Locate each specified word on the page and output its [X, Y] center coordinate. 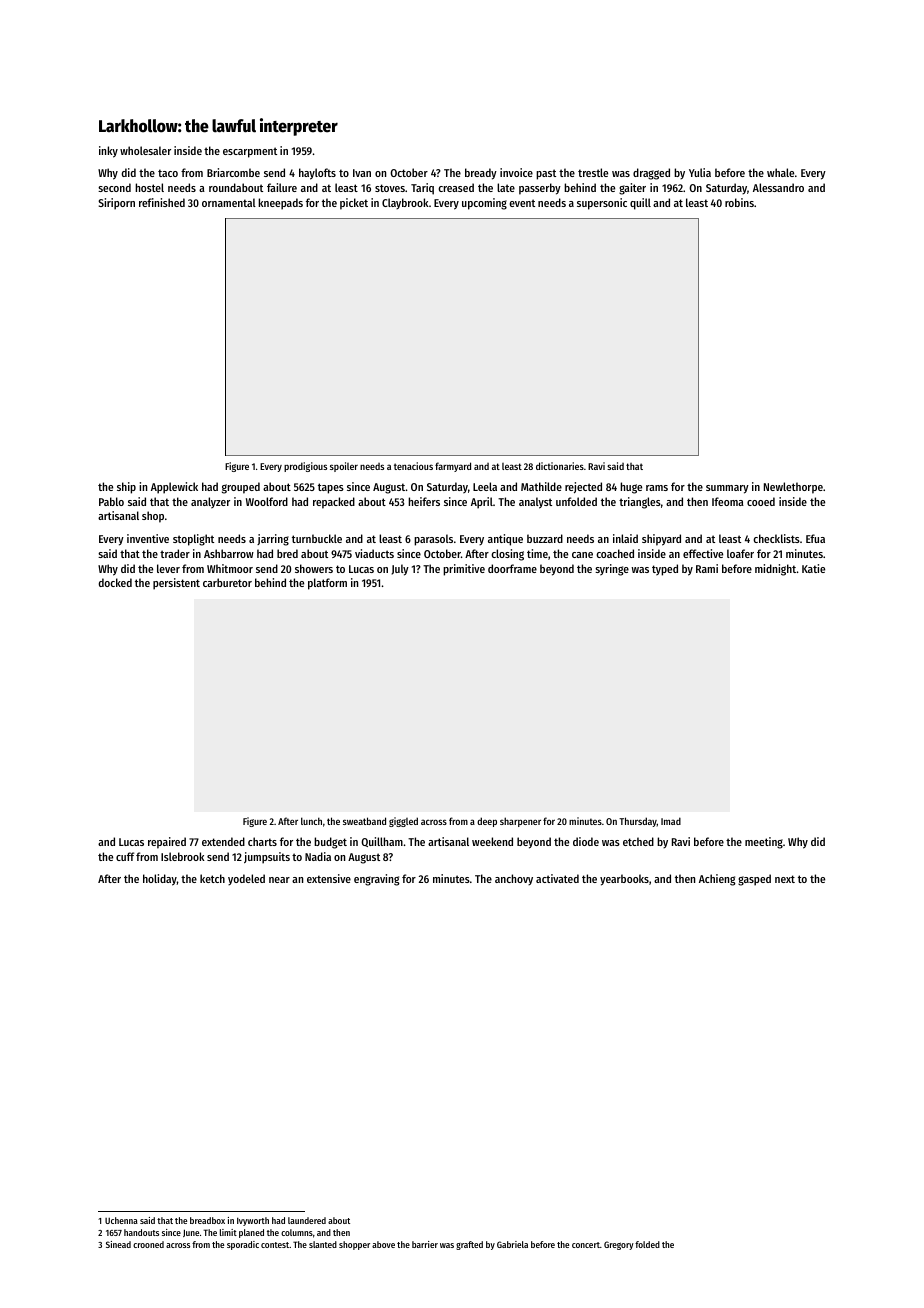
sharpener [520, 822]
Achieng [717, 880]
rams [657, 488]
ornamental [229, 202]
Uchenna [121, 1220]
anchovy [514, 879]
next [785, 879]
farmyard [453, 467]
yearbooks [624, 880]
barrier [425, 1244]
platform [327, 584]
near [279, 880]
